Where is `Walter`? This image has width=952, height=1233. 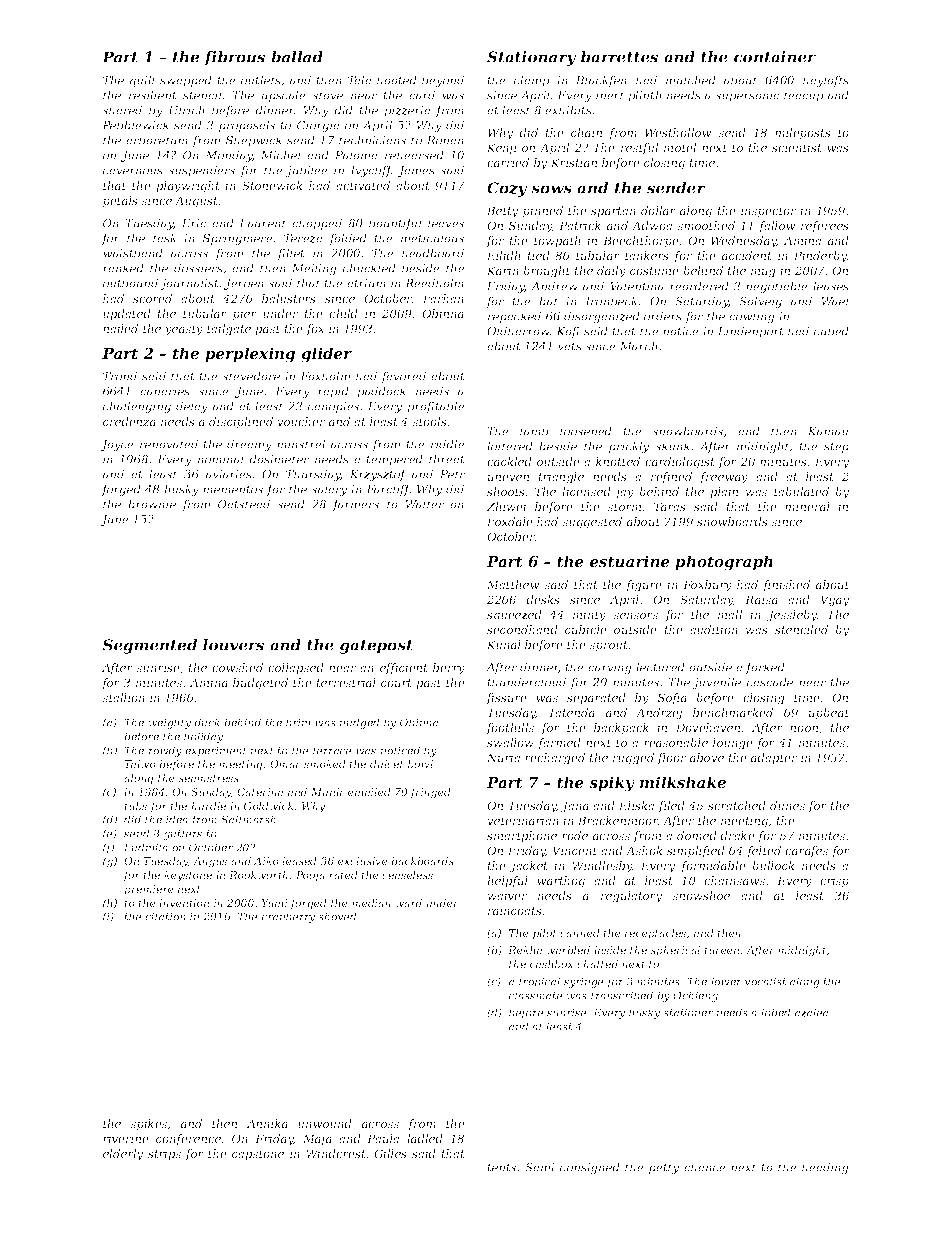
Walter is located at coordinates (424, 504).
